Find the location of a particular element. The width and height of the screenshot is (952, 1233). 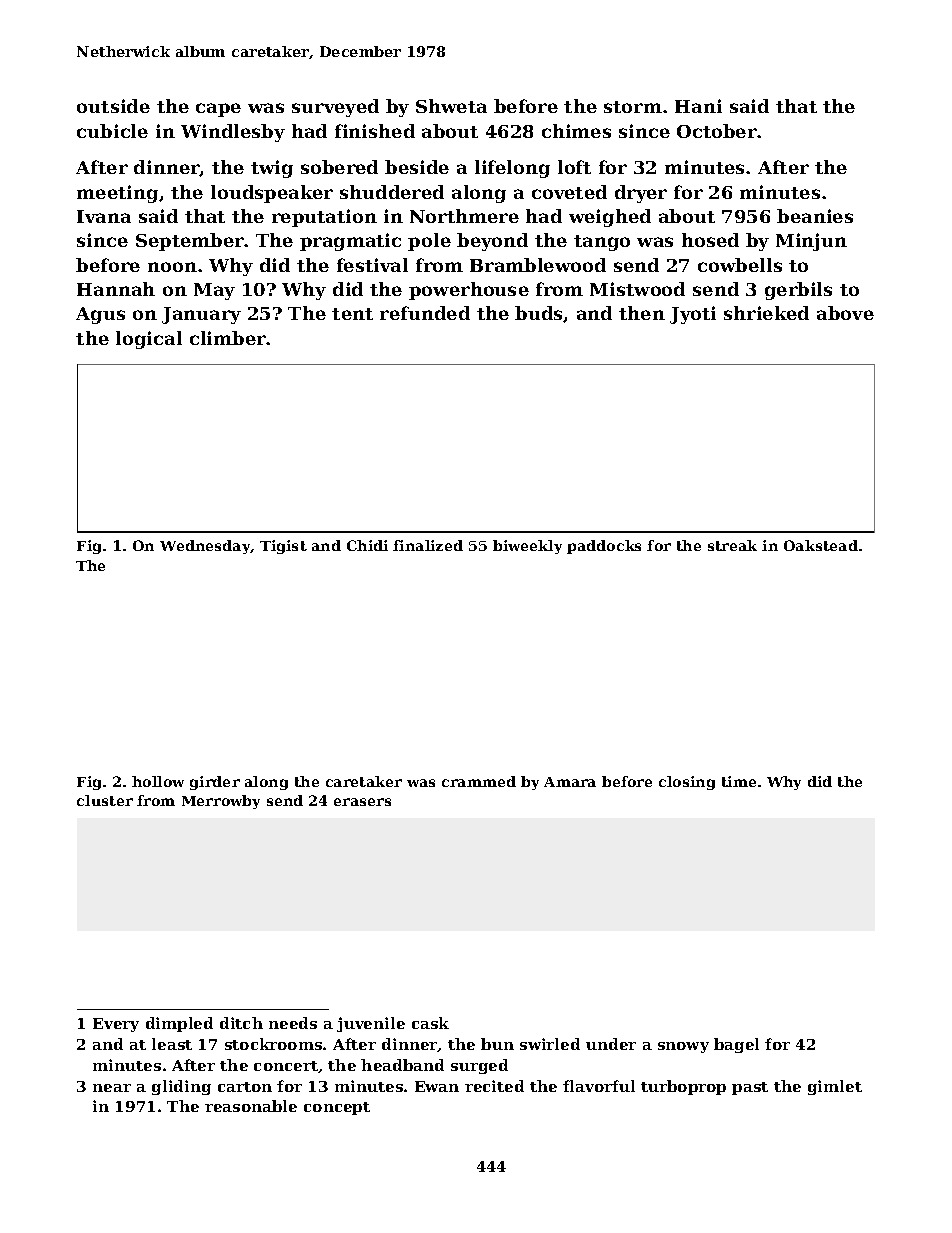

lifelong is located at coordinates (512, 169).
